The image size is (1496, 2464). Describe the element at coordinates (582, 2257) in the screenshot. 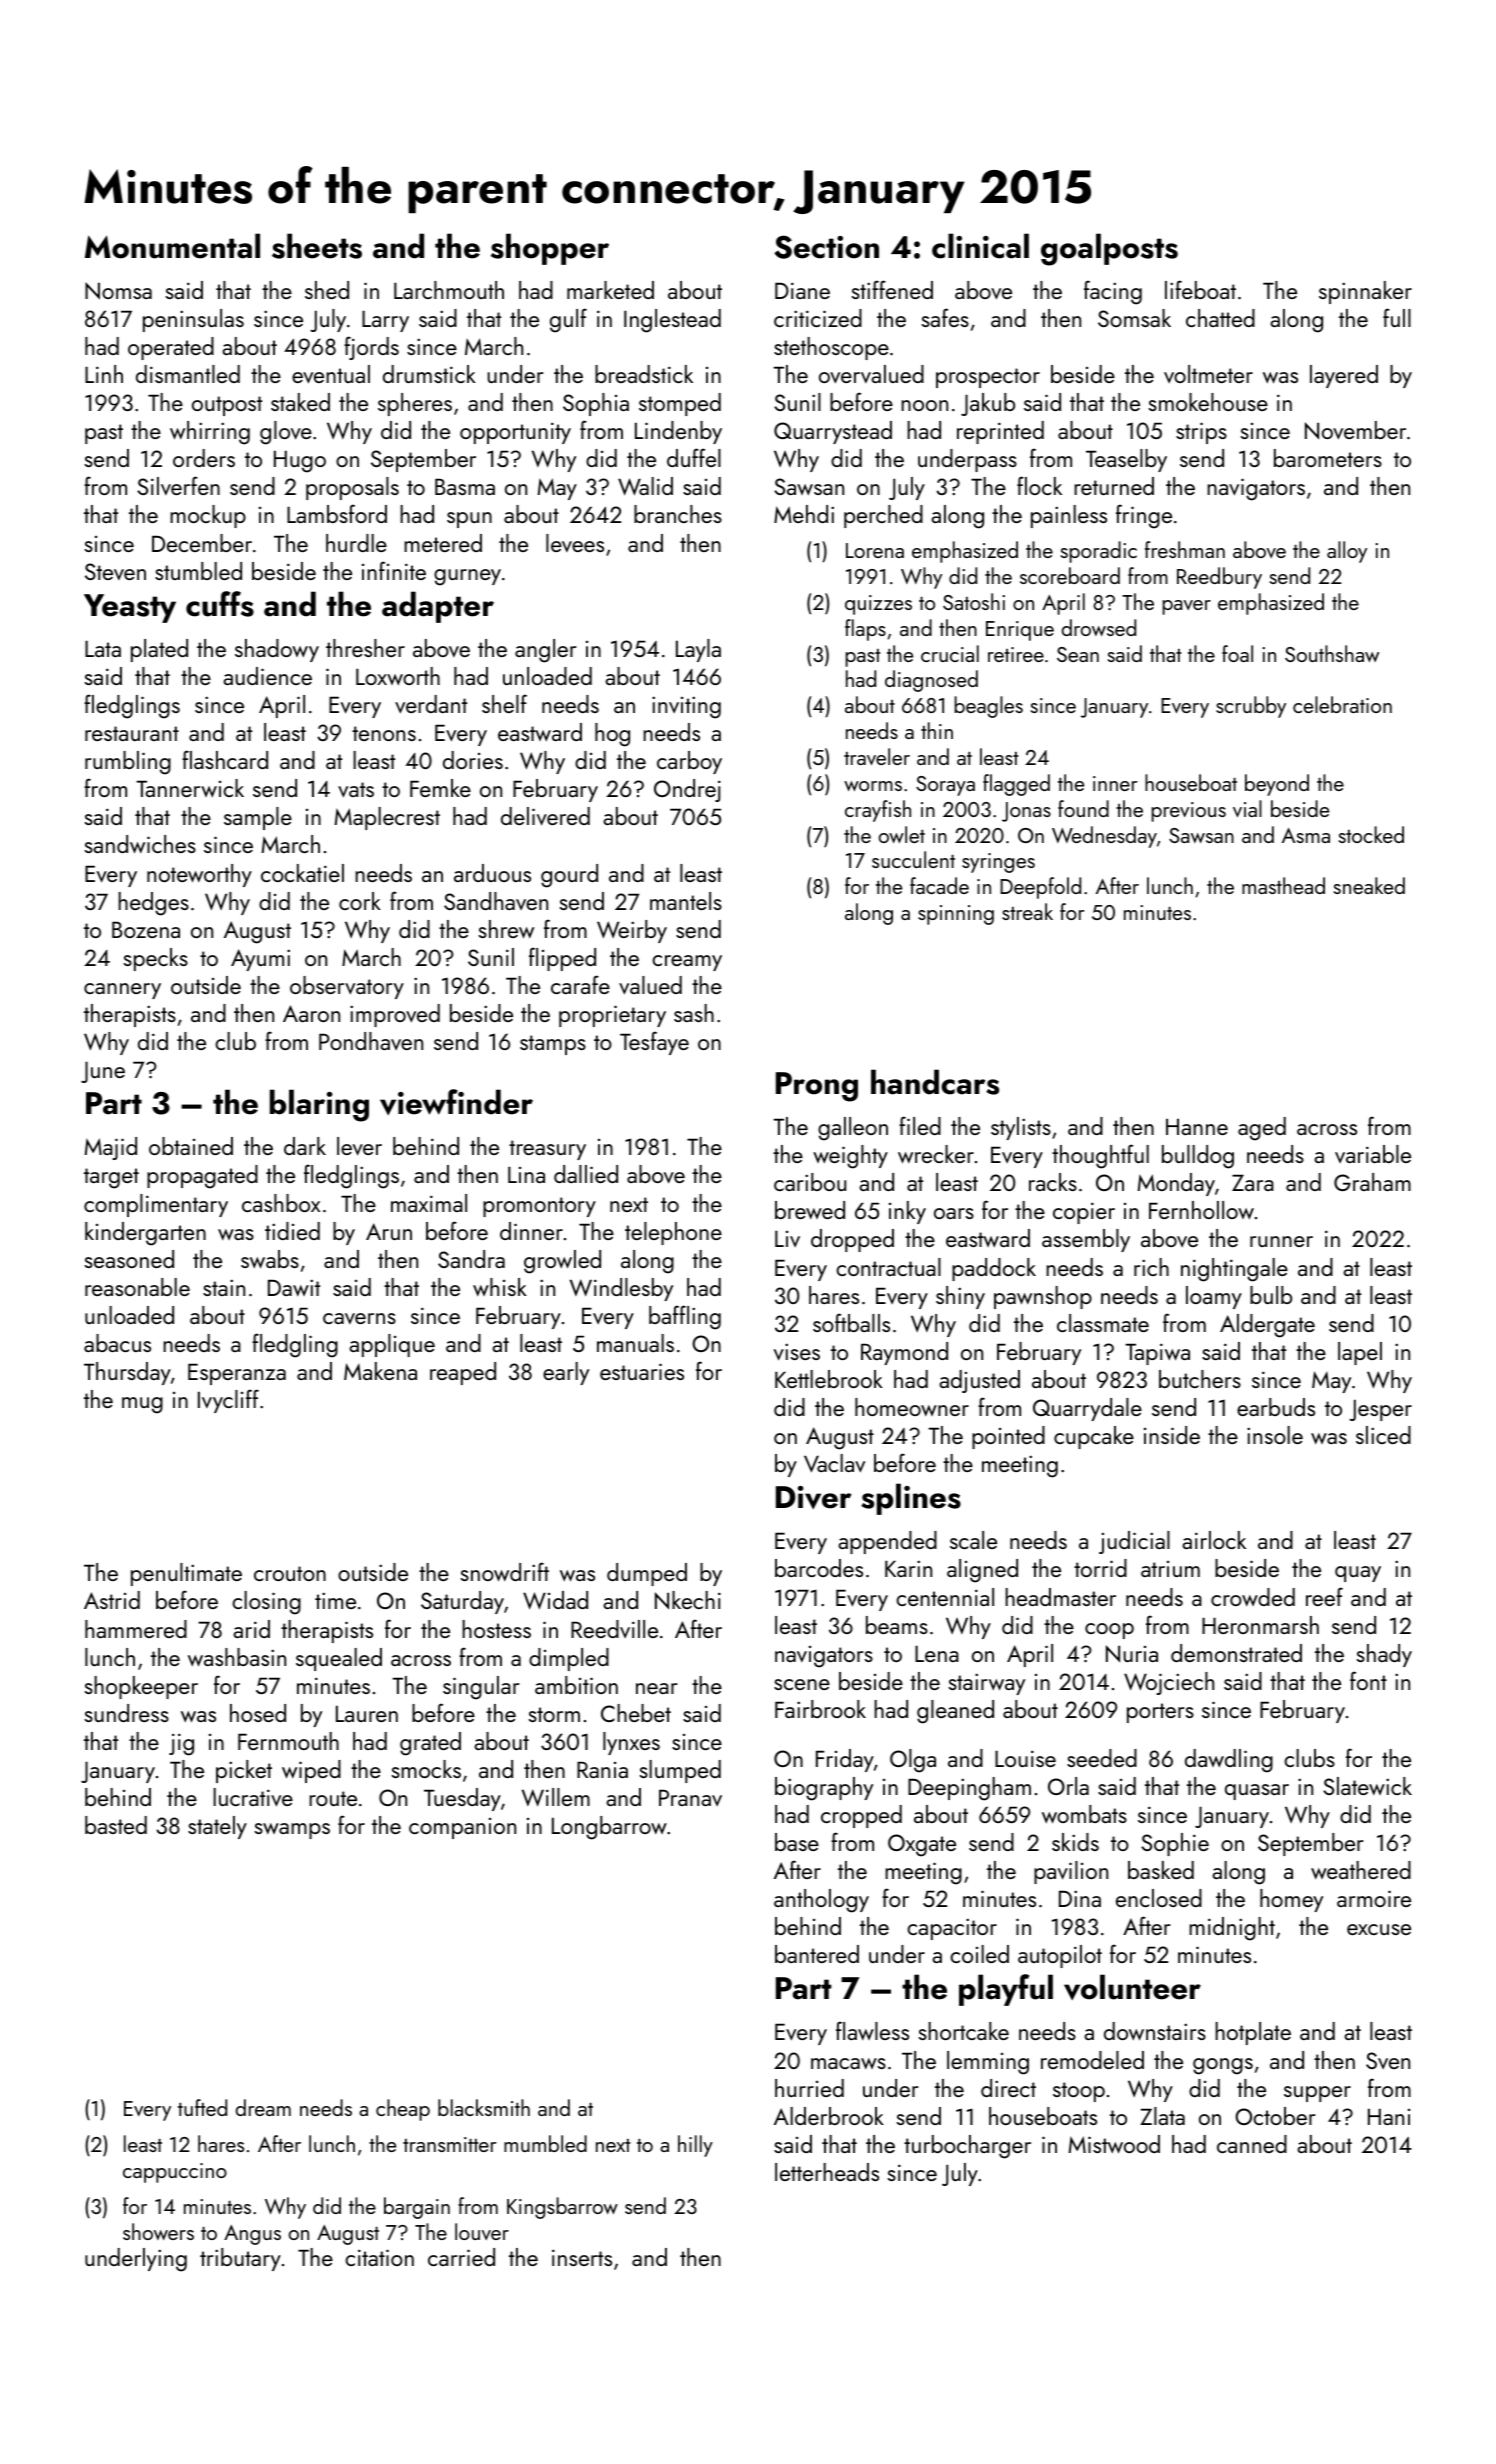

I see `inserts` at that location.
